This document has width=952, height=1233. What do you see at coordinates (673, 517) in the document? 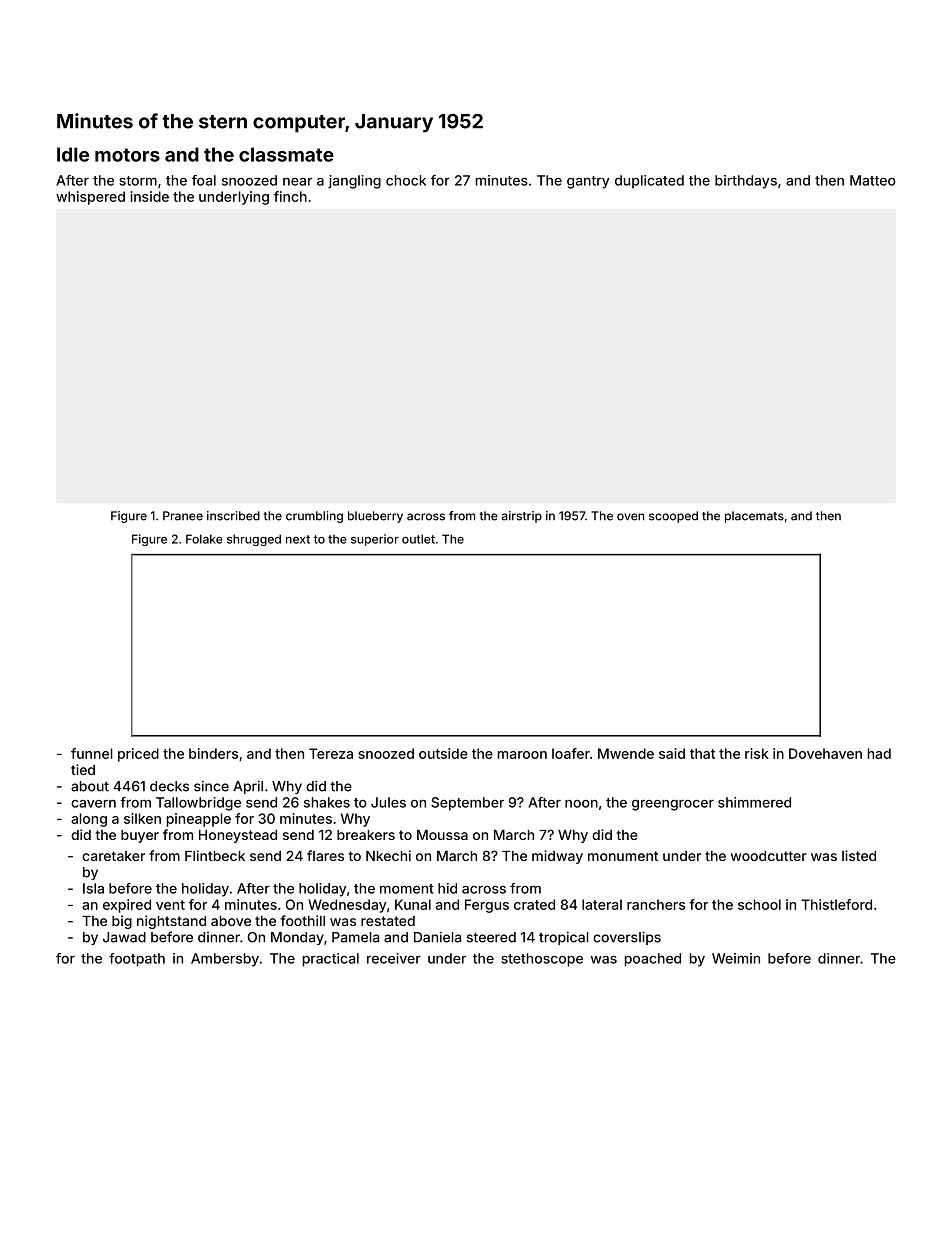
I see `scooped` at bounding box center [673, 517].
